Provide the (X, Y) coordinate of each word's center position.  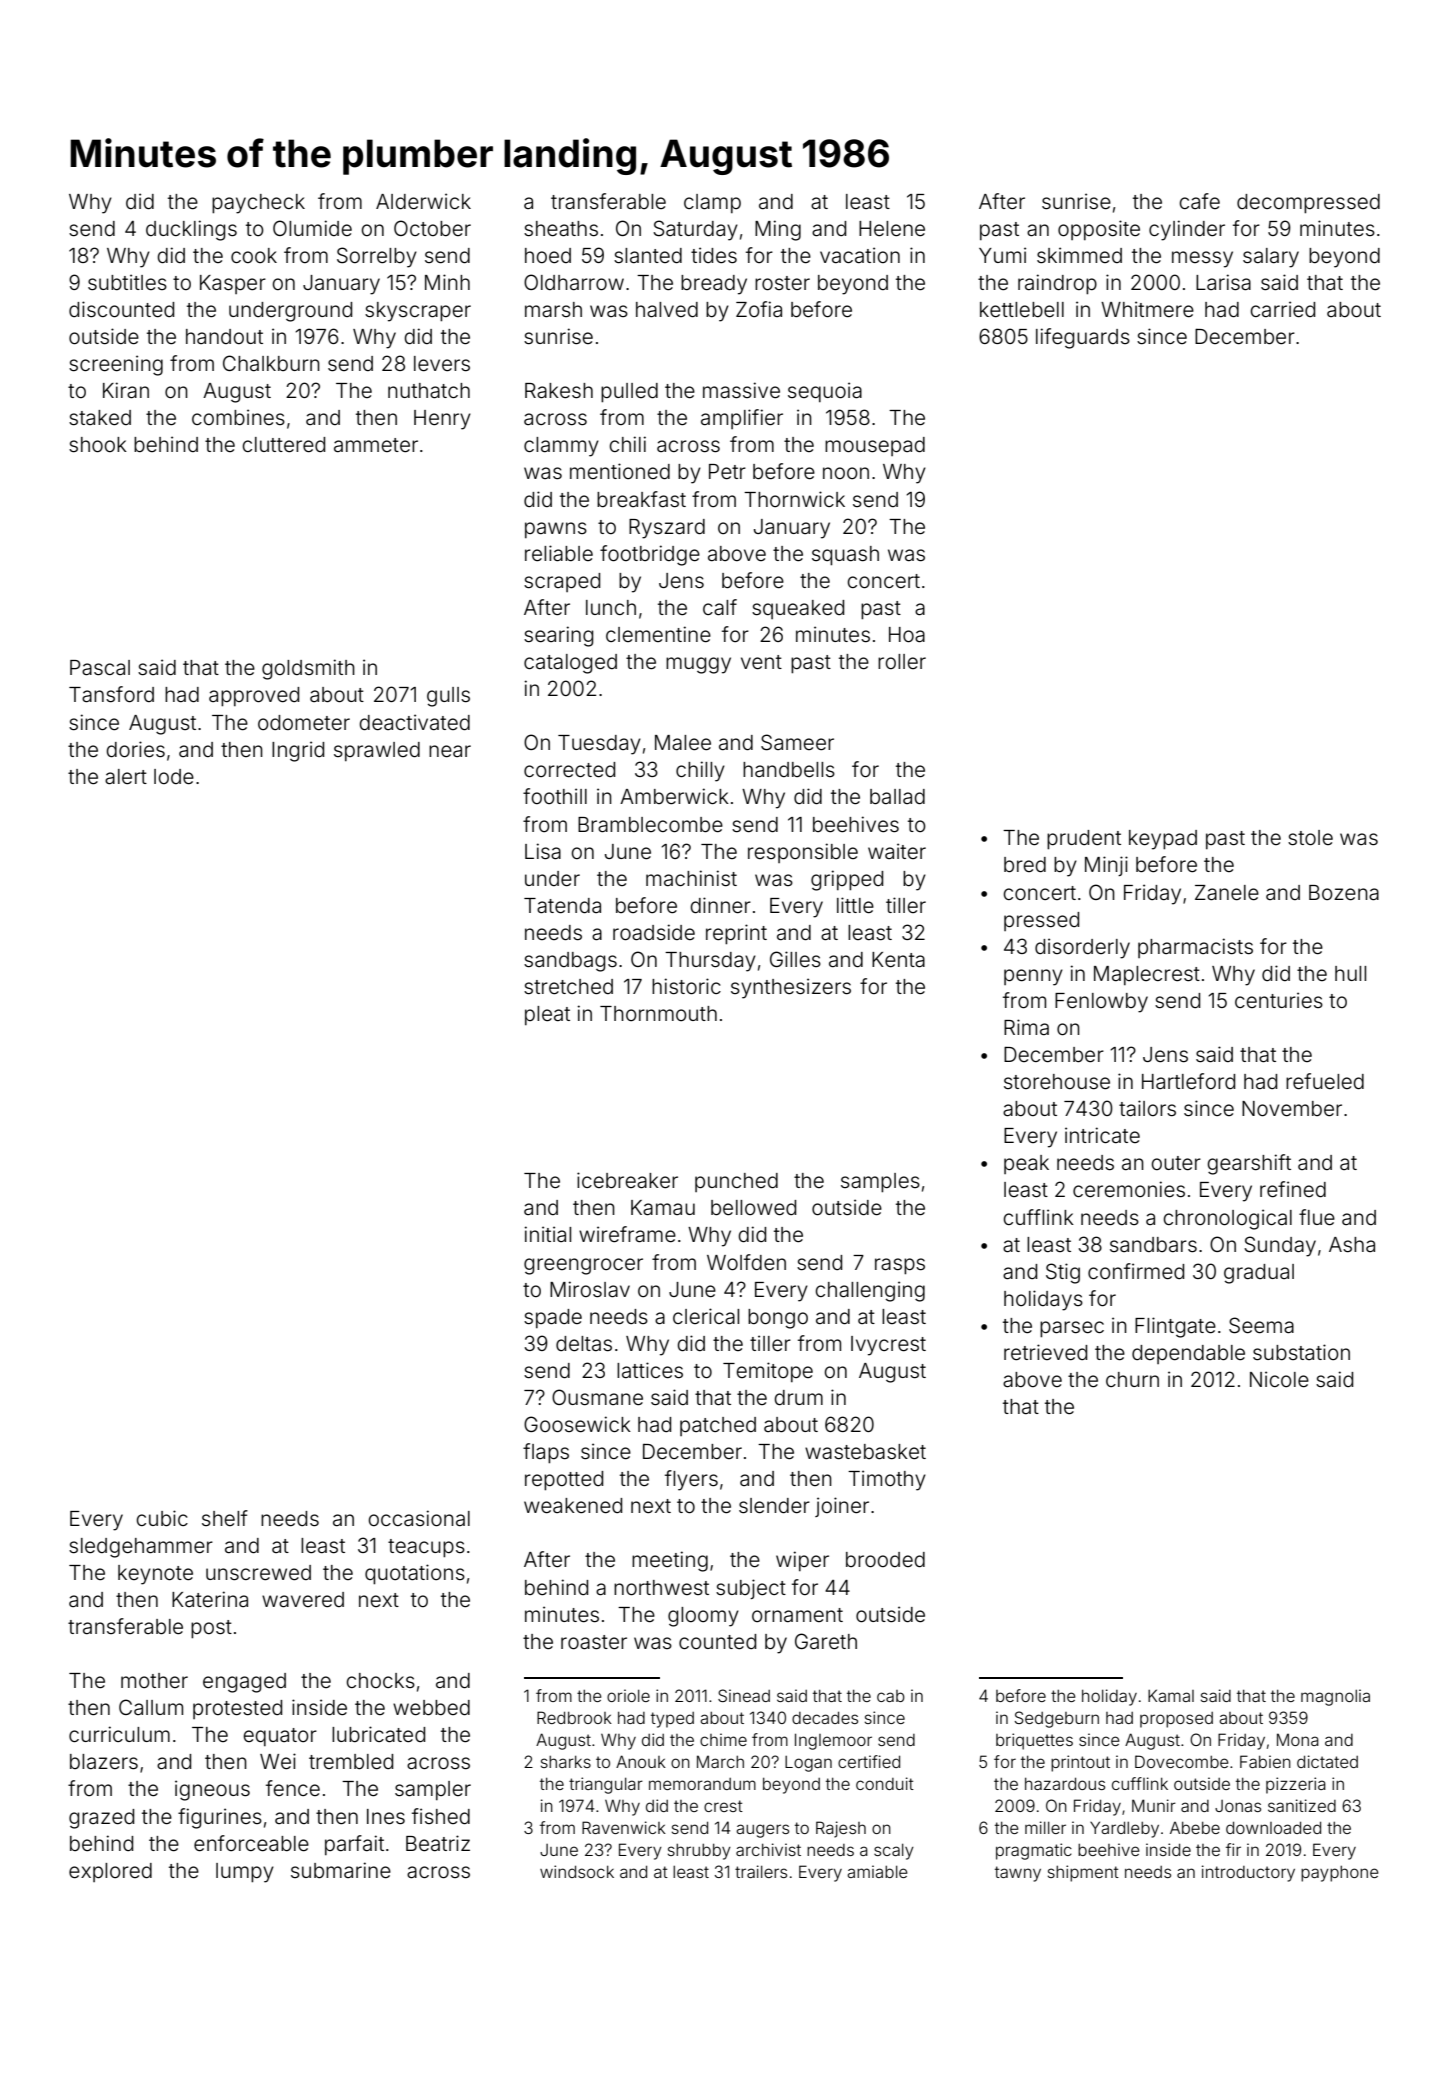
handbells (789, 769)
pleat (547, 1015)
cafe (1199, 201)
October (432, 228)
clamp (712, 203)
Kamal (1171, 1695)
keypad (1163, 840)
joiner (842, 1507)
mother (154, 1680)
